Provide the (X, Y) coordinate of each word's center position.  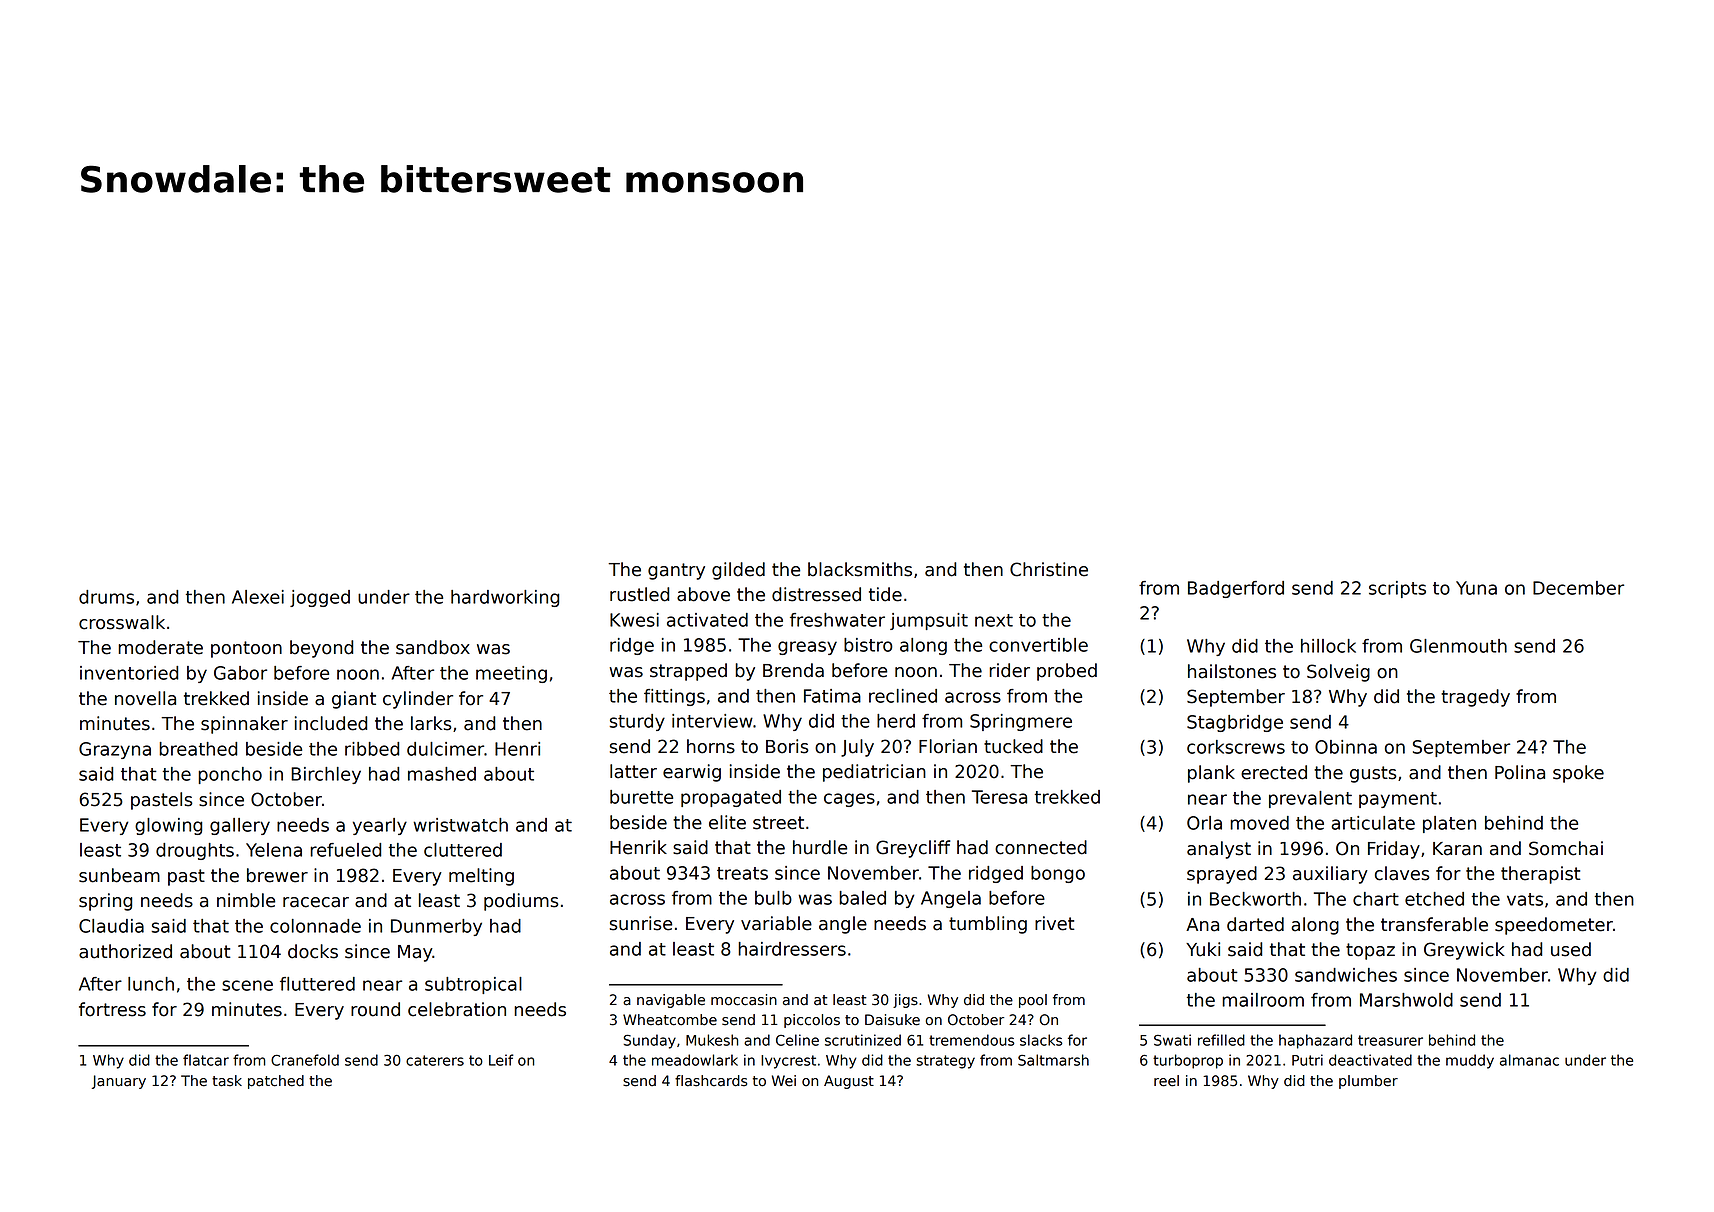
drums (106, 597)
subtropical (473, 985)
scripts (1397, 589)
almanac (1529, 1060)
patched (276, 1082)
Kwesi (634, 620)
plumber (1368, 1082)
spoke (1578, 774)
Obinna (1346, 747)
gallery (240, 826)
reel (1166, 1081)
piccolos (812, 1021)
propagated (731, 798)
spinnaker (244, 725)
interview (712, 721)
